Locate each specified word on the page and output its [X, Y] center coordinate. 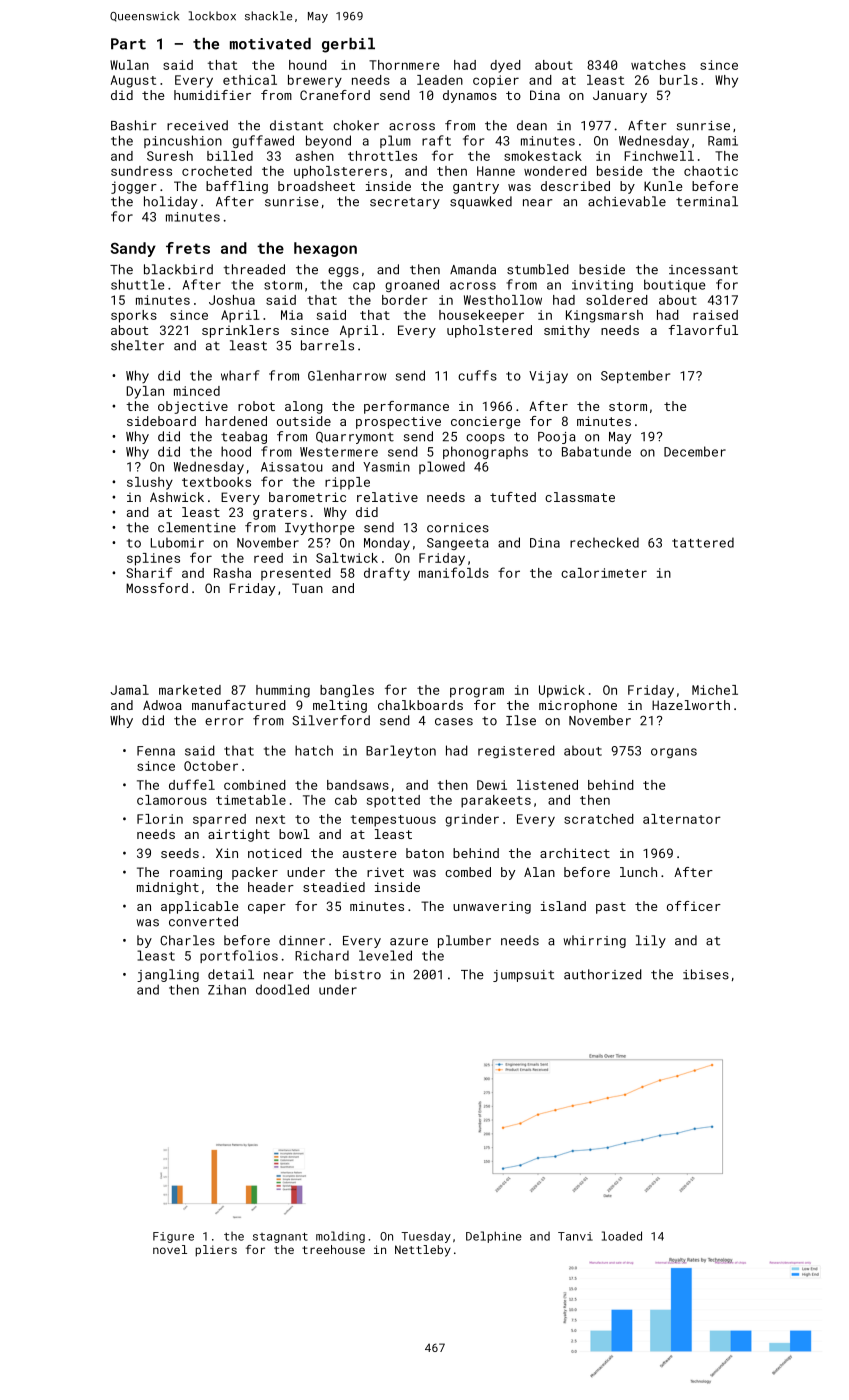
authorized [603, 974]
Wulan [129, 65]
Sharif [149, 572]
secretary [405, 203]
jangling [168, 975]
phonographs [485, 452]
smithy [567, 331]
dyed [505, 66]
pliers [216, 1251]
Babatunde [596, 451]
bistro [358, 974]
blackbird [178, 269]
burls [679, 80]
